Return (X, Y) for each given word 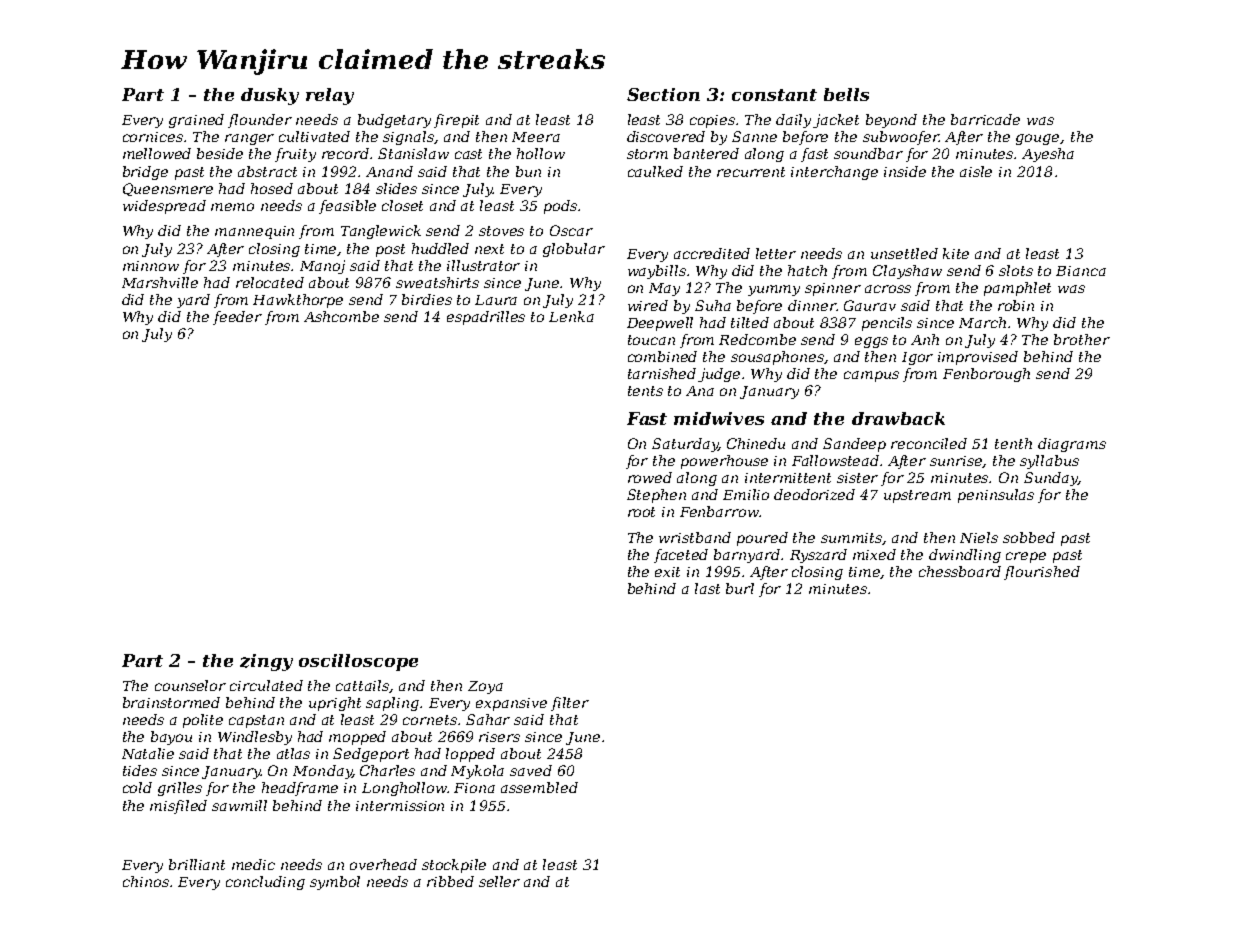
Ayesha (1048, 155)
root (641, 512)
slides (396, 188)
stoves (501, 231)
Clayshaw (907, 272)
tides (140, 770)
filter (570, 704)
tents (645, 391)
